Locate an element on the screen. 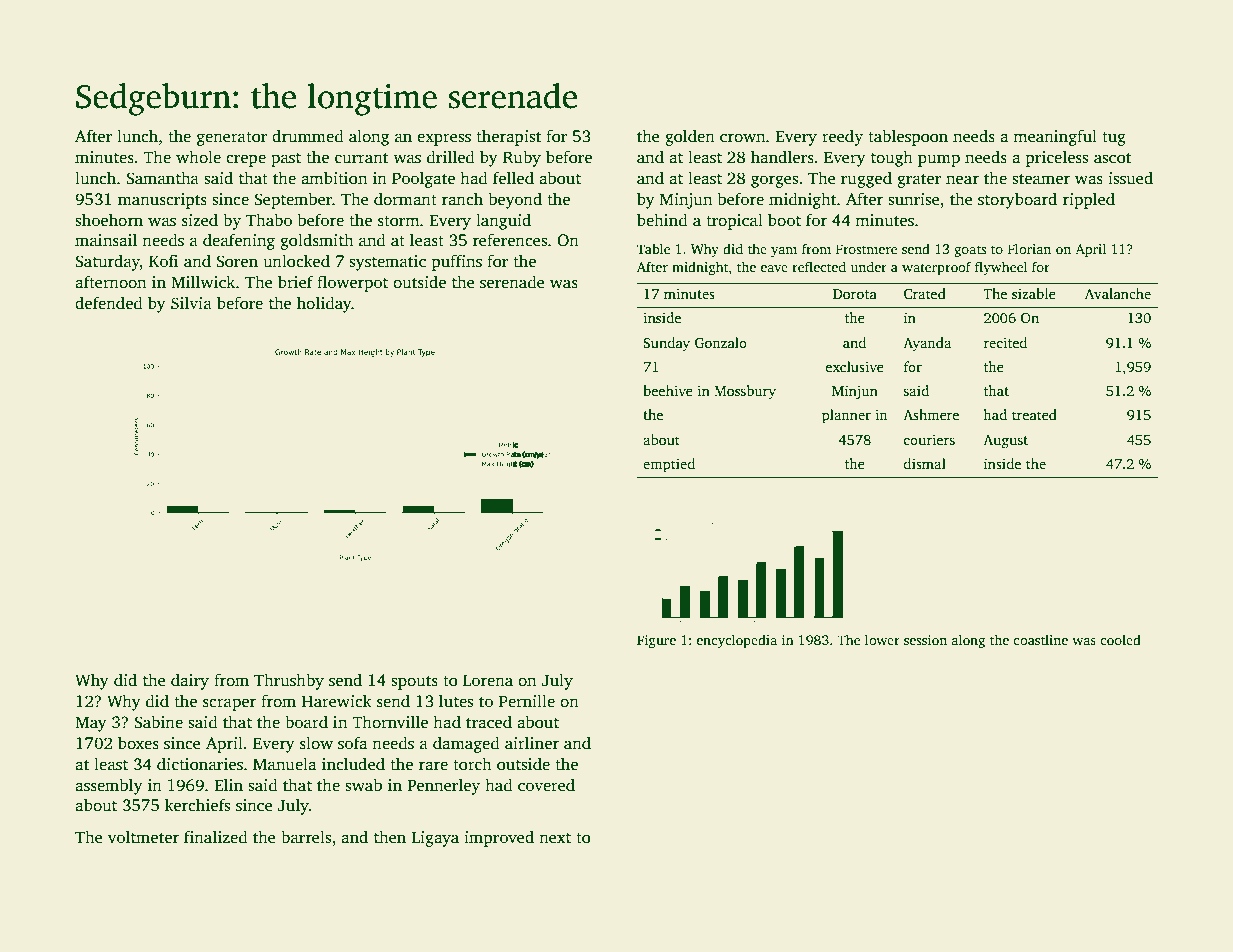  cooled is located at coordinates (1120, 639).
